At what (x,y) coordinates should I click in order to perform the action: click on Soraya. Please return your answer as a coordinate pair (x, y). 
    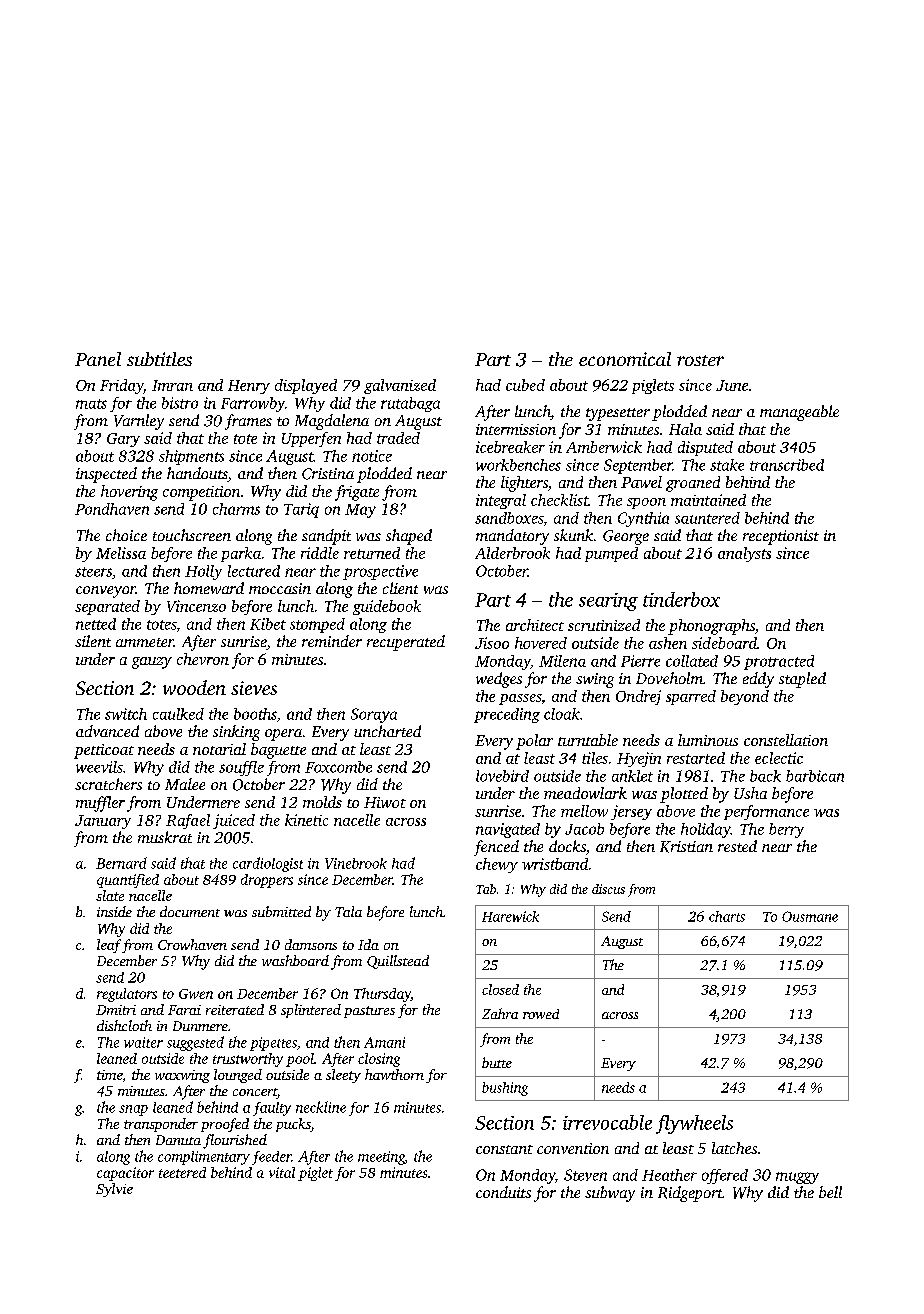
    Looking at the image, I should click on (374, 715).
